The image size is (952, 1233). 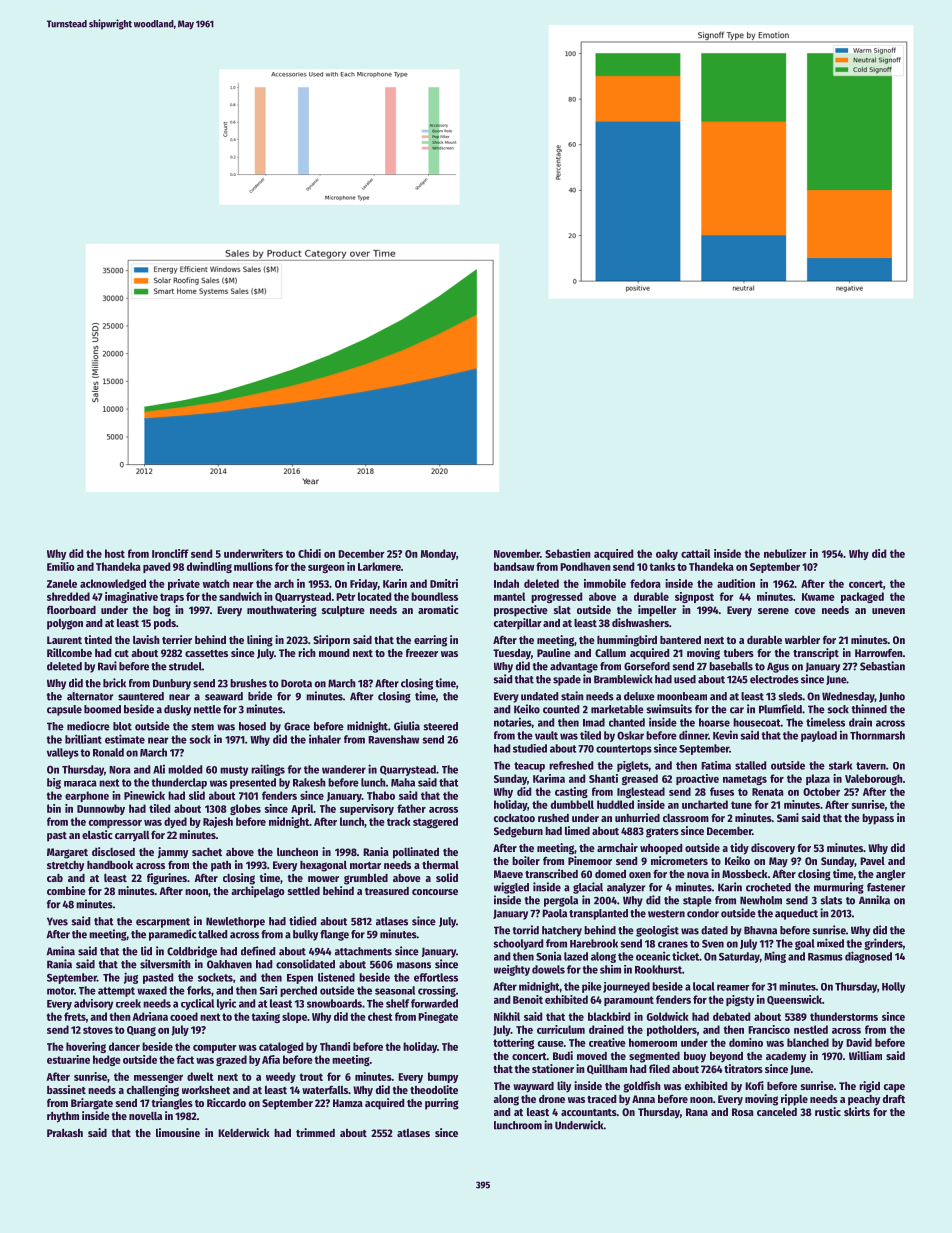 What do you see at coordinates (894, 1099) in the screenshot?
I see `draft` at bounding box center [894, 1099].
